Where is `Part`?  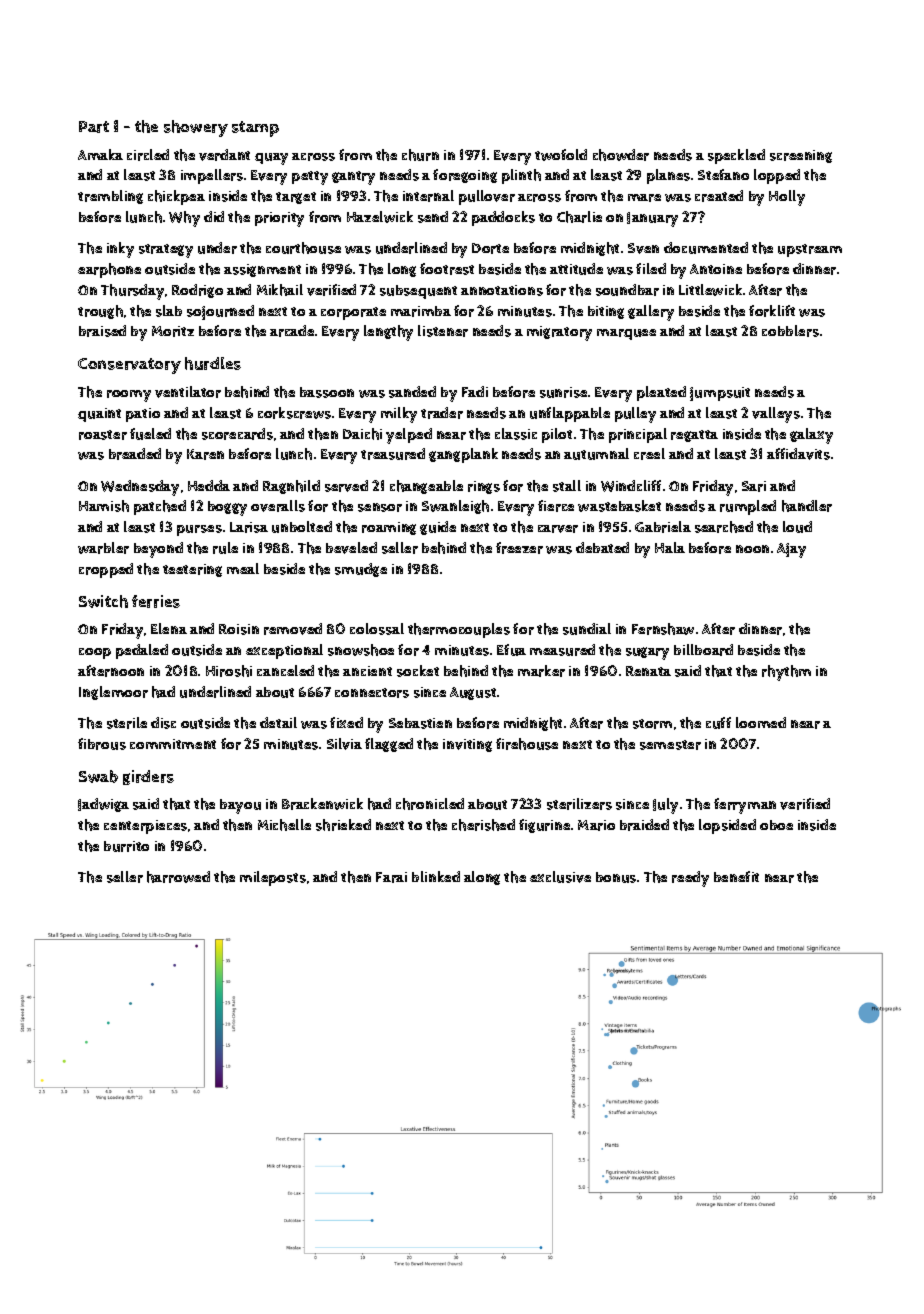
Part is located at coordinates (94, 127).
